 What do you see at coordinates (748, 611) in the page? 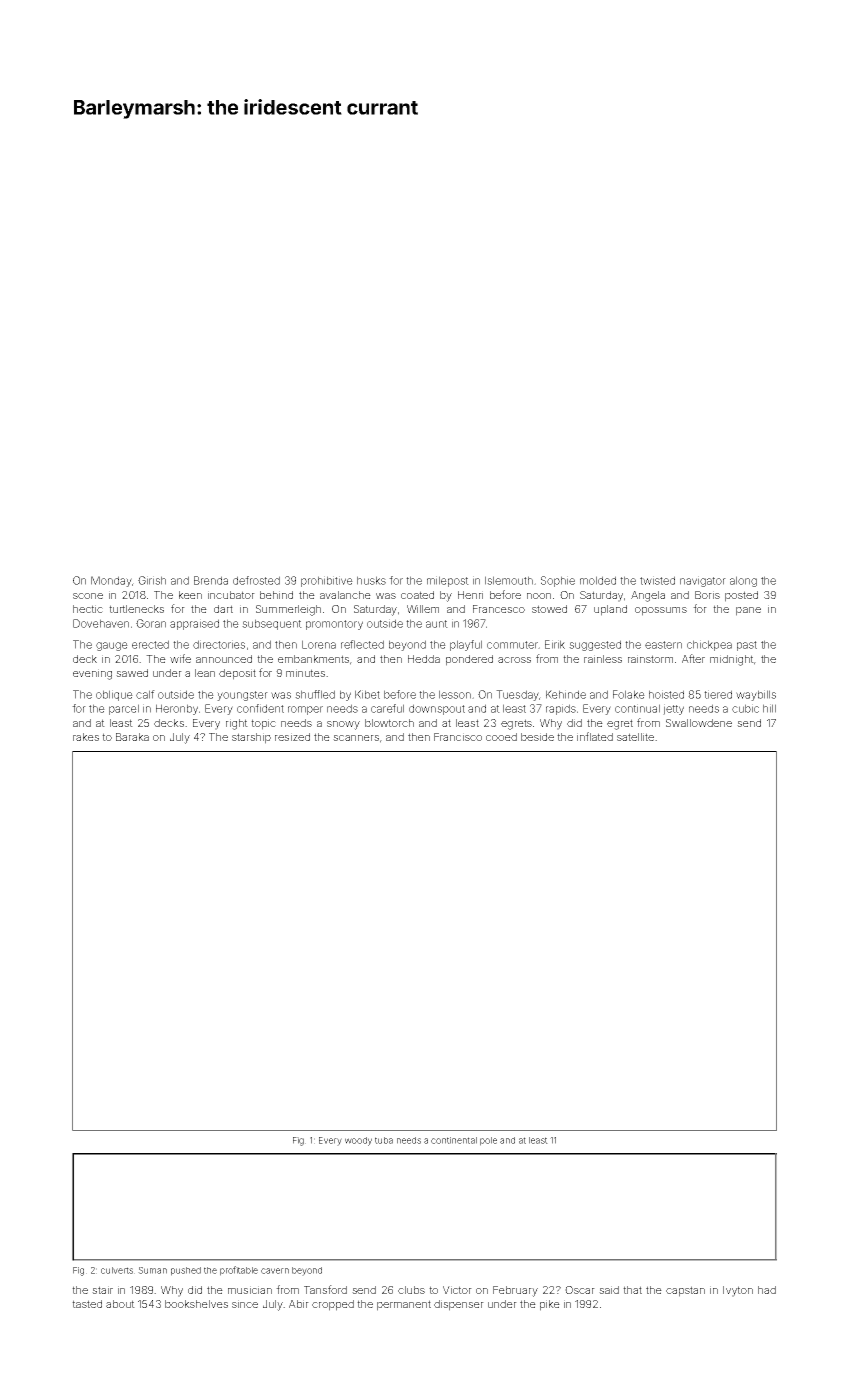
I see `pane` at bounding box center [748, 611].
